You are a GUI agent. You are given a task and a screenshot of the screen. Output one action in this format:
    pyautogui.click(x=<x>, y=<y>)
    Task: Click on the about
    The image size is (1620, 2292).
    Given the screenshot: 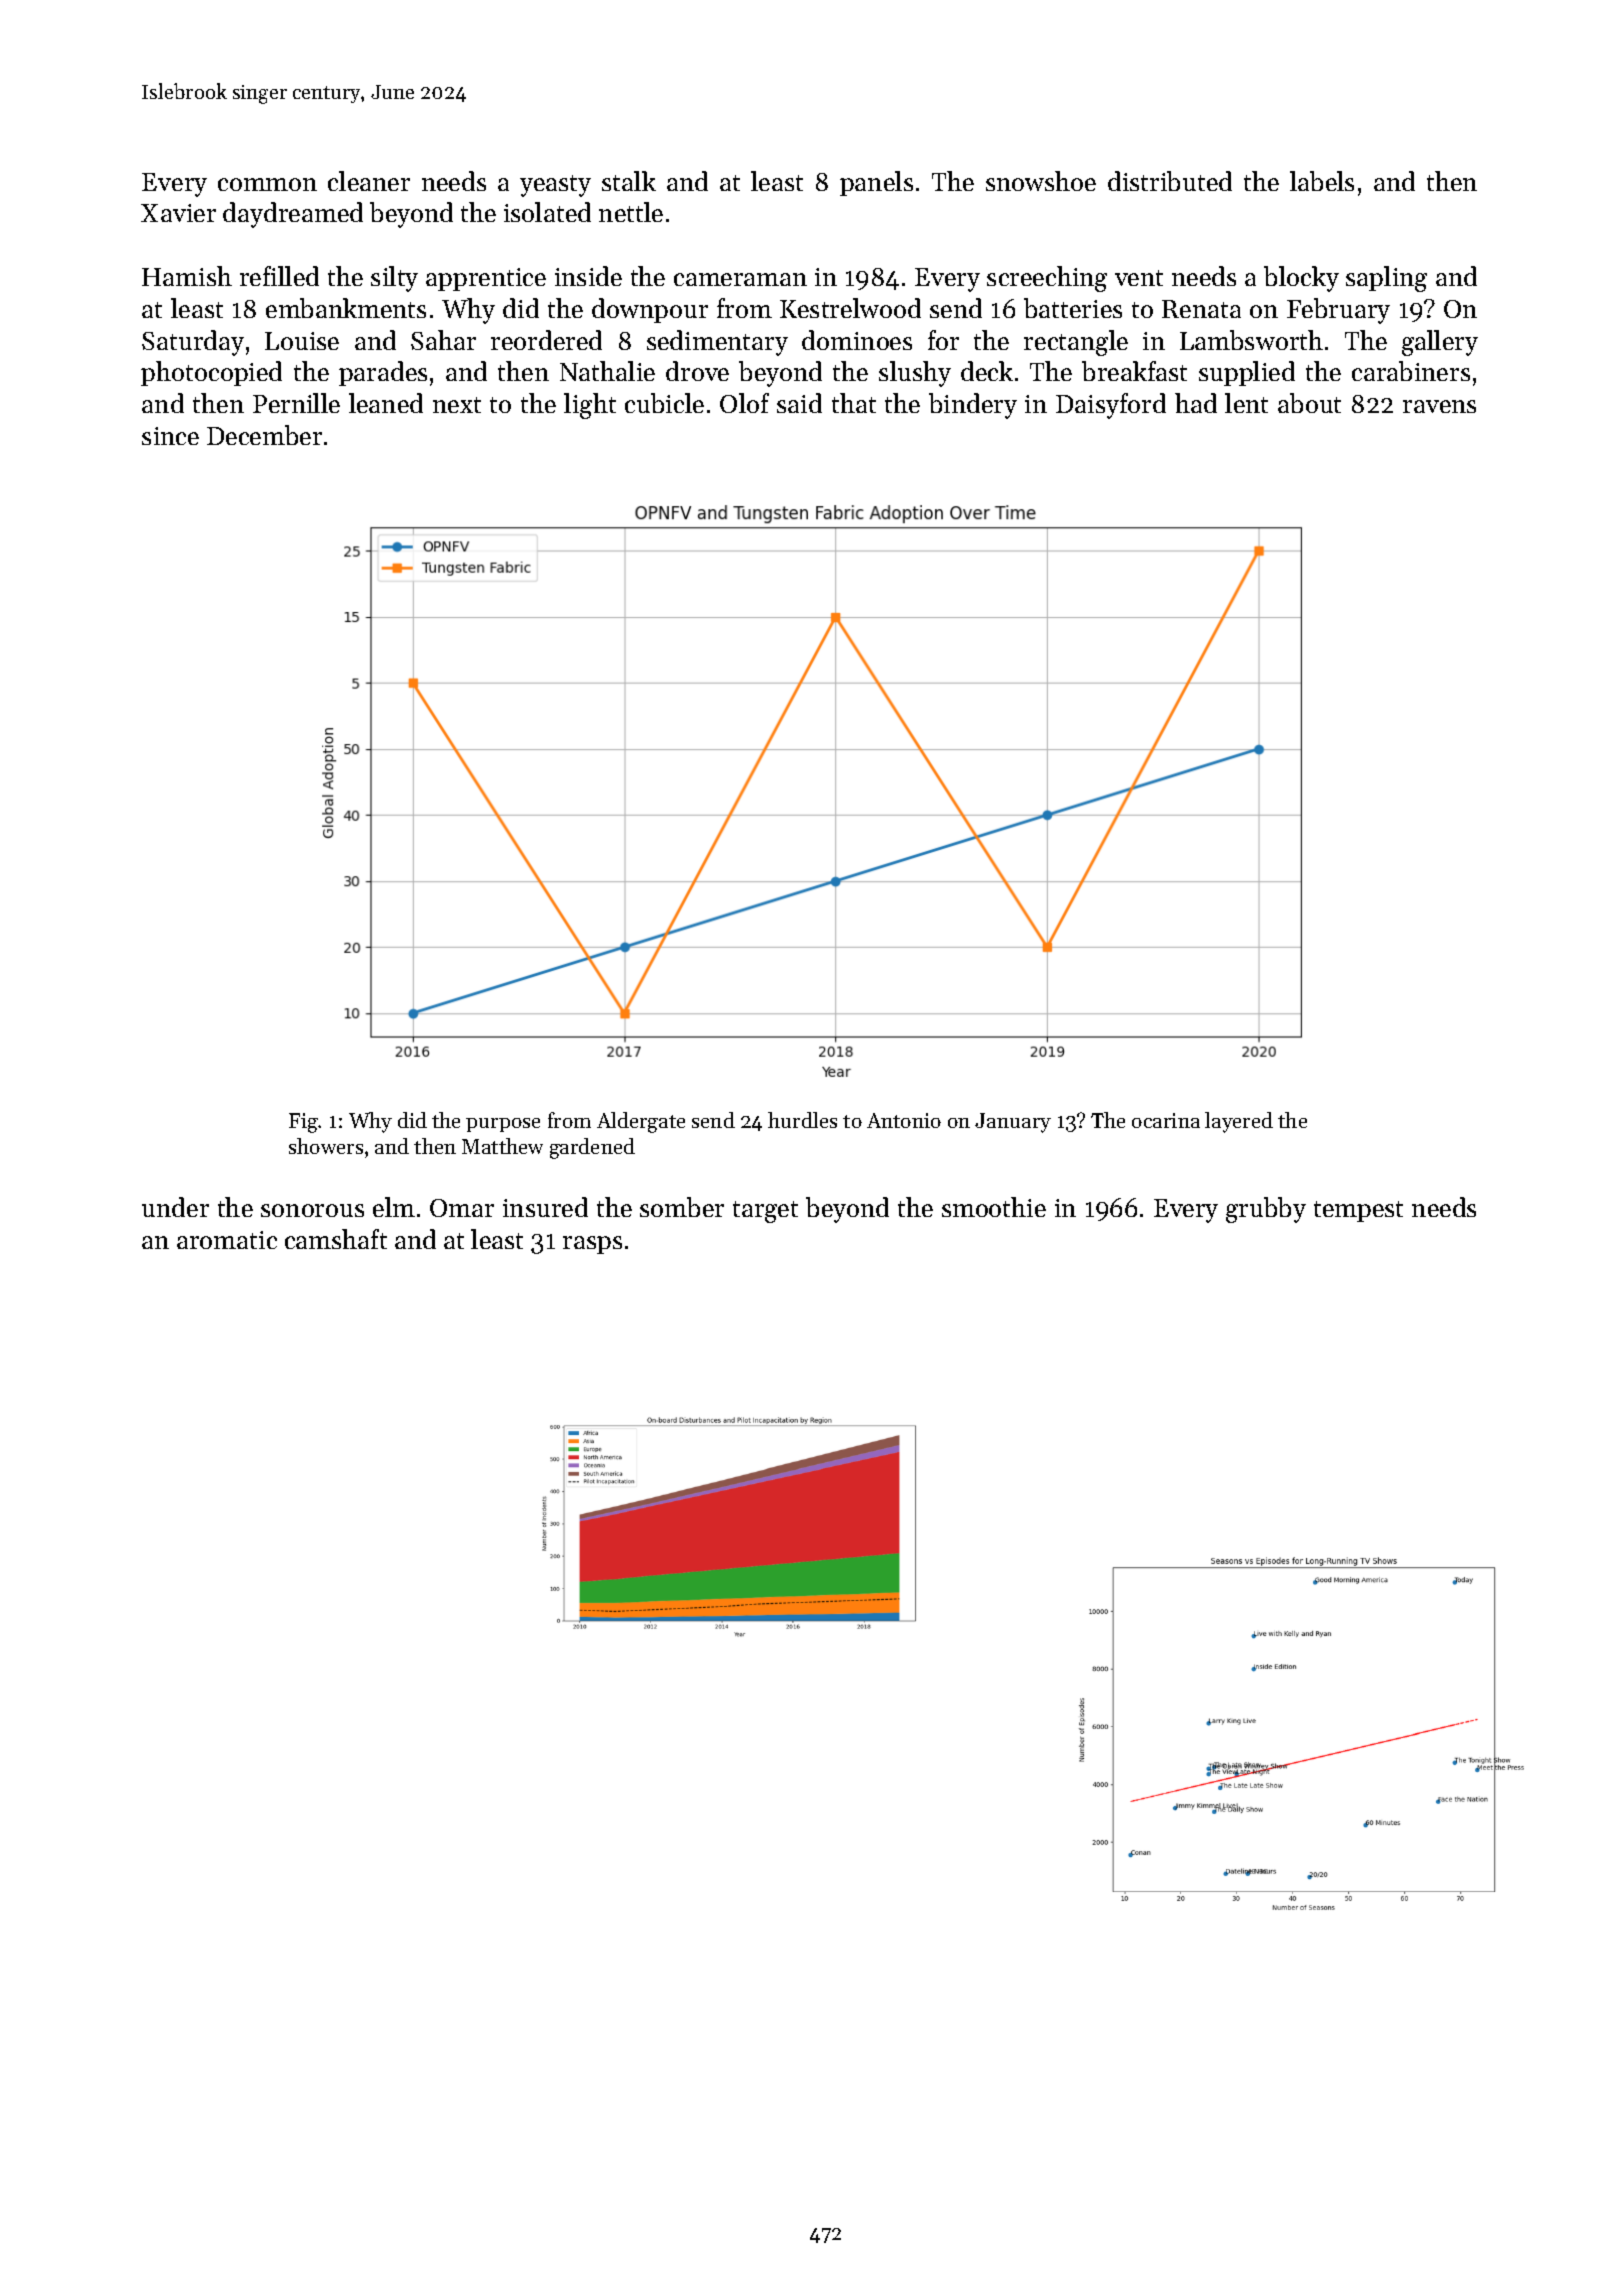 What is the action you would take?
    pyautogui.click(x=1309, y=403)
